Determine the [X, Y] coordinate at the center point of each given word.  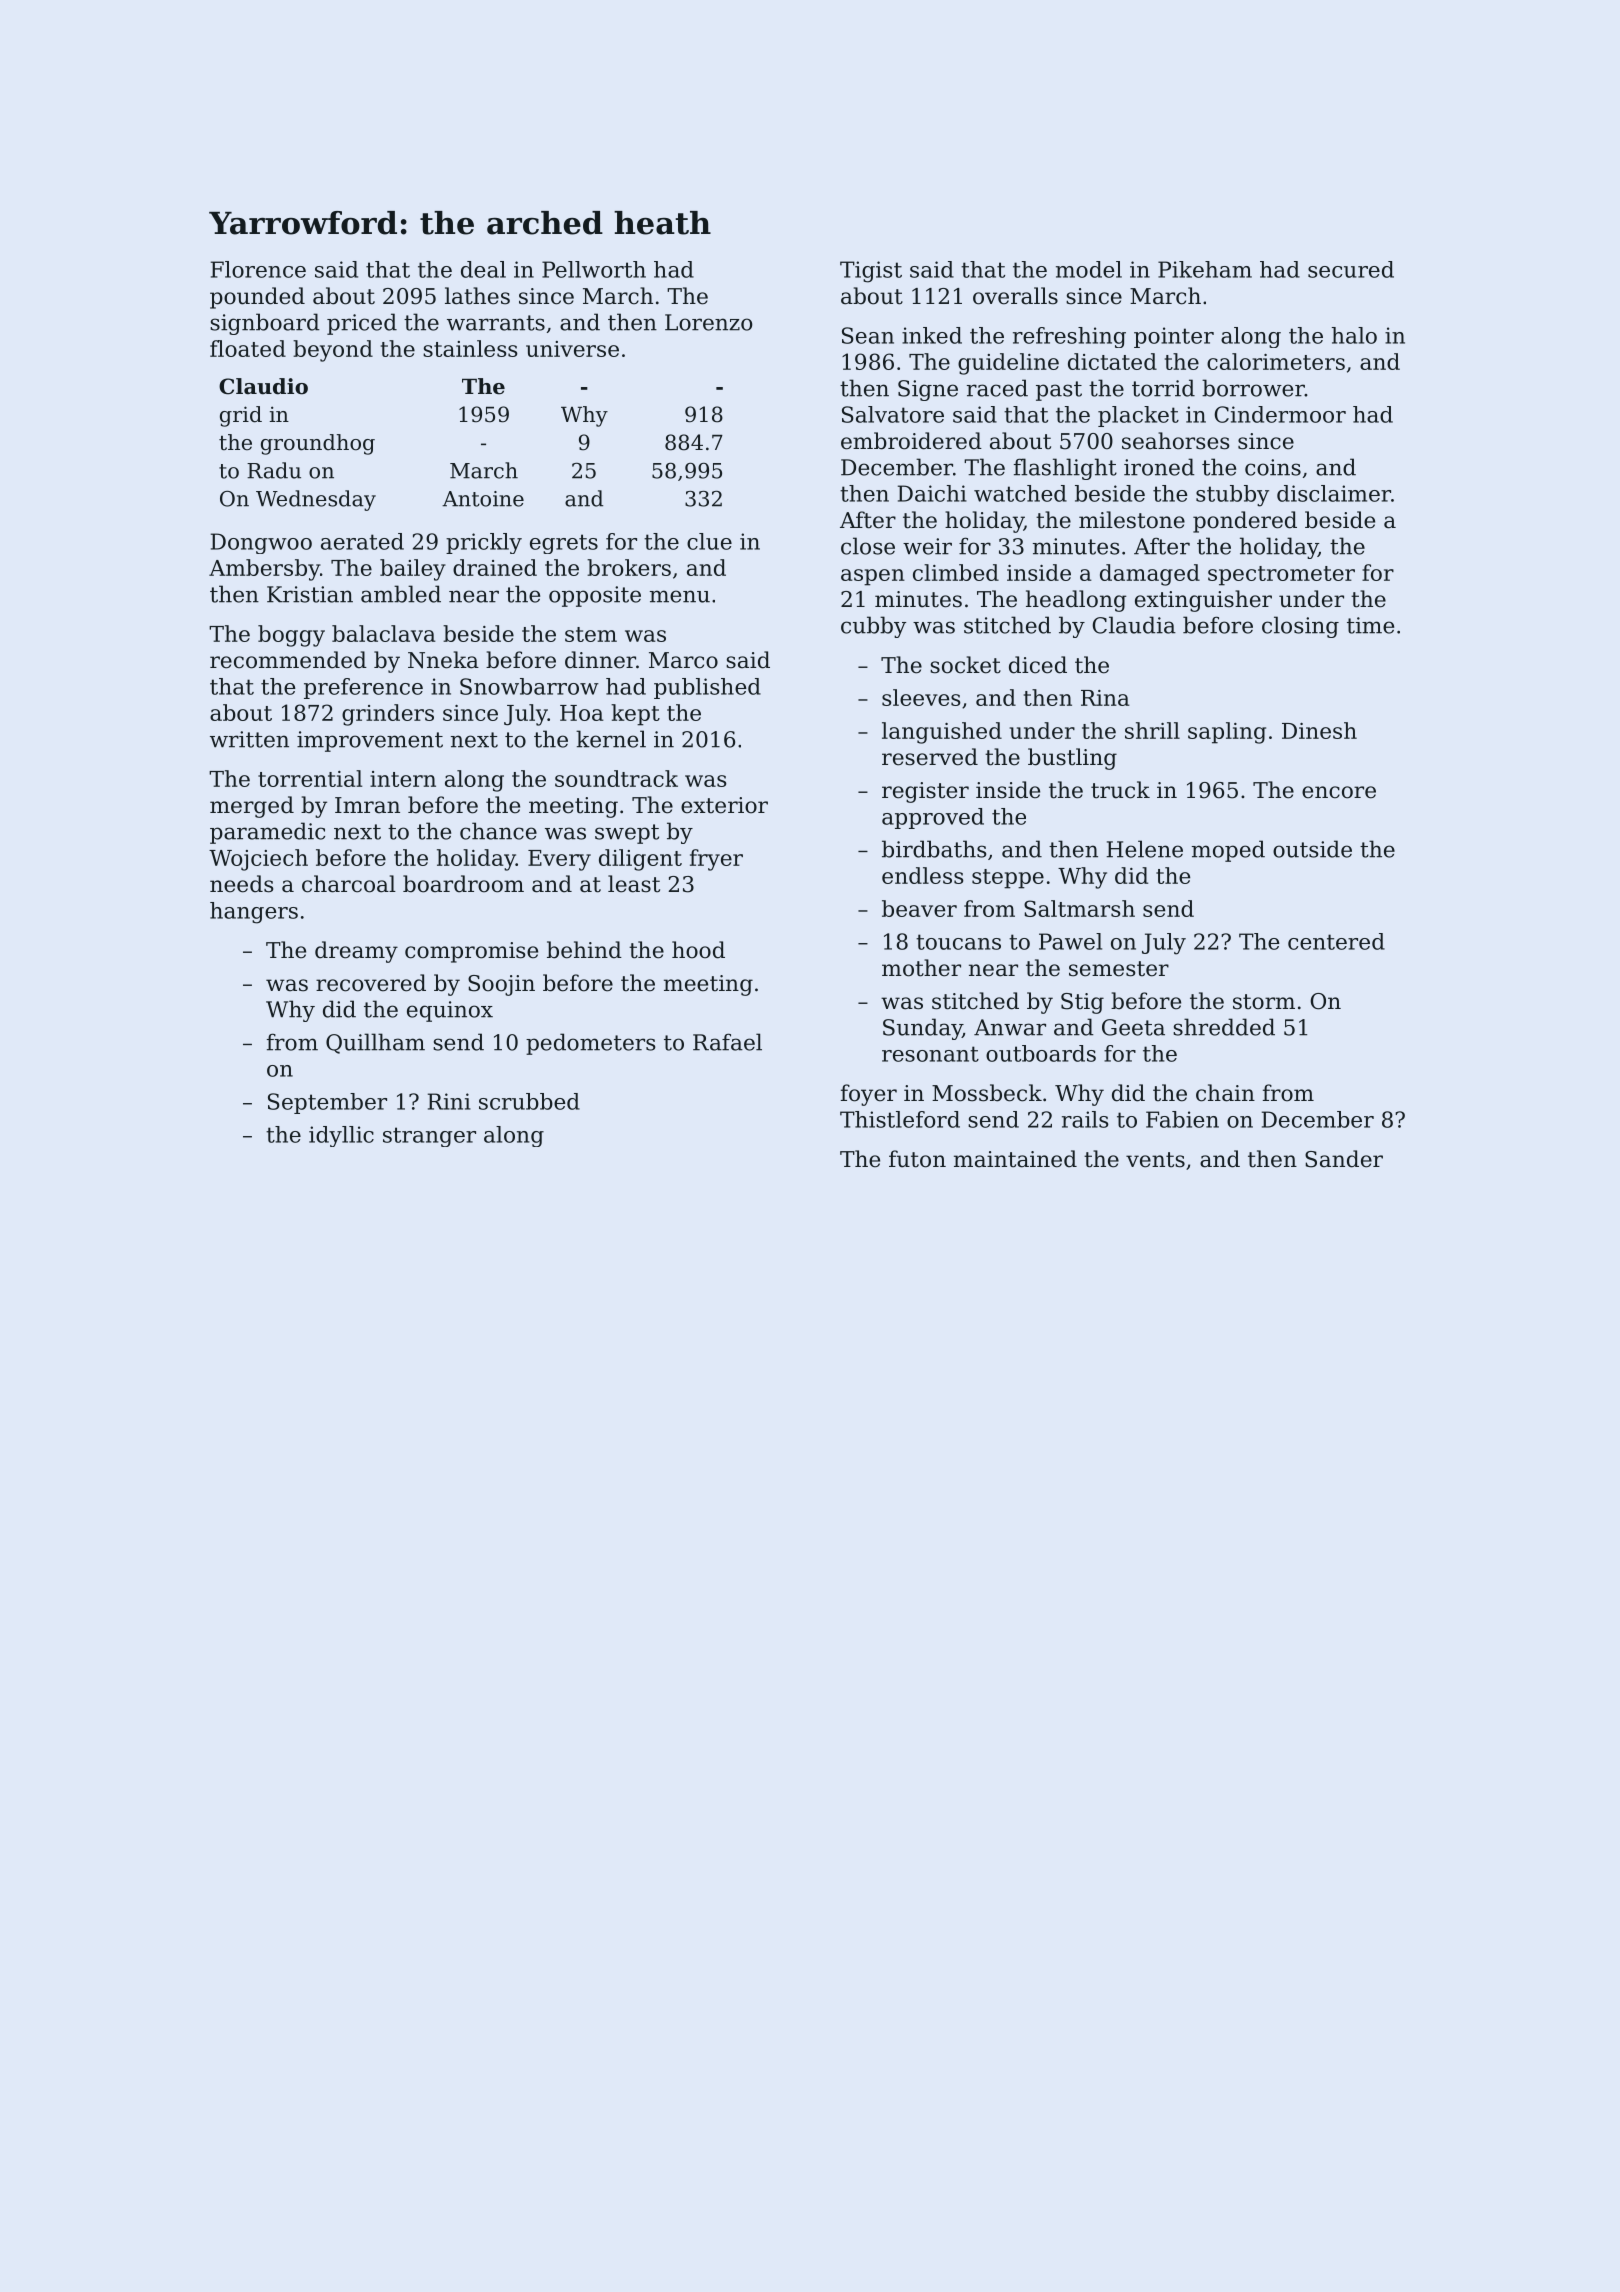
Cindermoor [1280, 414]
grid [241, 416]
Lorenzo [708, 322]
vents [1155, 1160]
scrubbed [529, 1101]
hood [698, 950]
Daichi [932, 493]
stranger [429, 1137]
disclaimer [1334, 493]
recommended [288, 660]
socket [965, 665]
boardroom [463, 884]
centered [1336, 941]
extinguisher [1203, 601]
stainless [470, 348]
